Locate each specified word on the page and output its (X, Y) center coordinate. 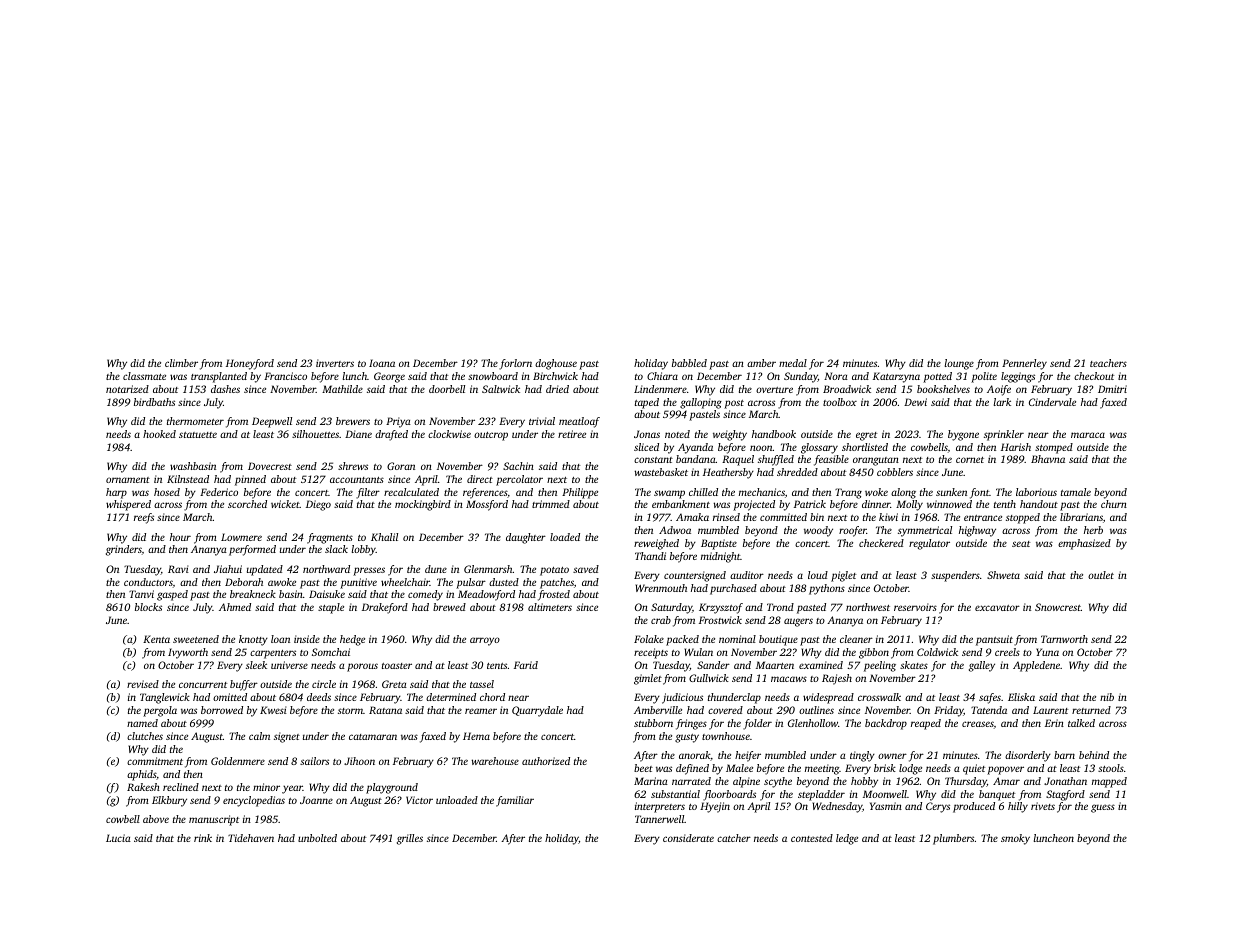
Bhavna (1048, 459)
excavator (997, 608)
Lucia (118, 838)
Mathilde (342, 389)
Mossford (487, 505)
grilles (410, 839)
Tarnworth (1064, 639)
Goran (401, 466)
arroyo (485, 641)
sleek (256, 665)
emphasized (1084, 544)
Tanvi (141, 594)
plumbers (953, 839)
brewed (449, 607)
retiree (572, 434)
